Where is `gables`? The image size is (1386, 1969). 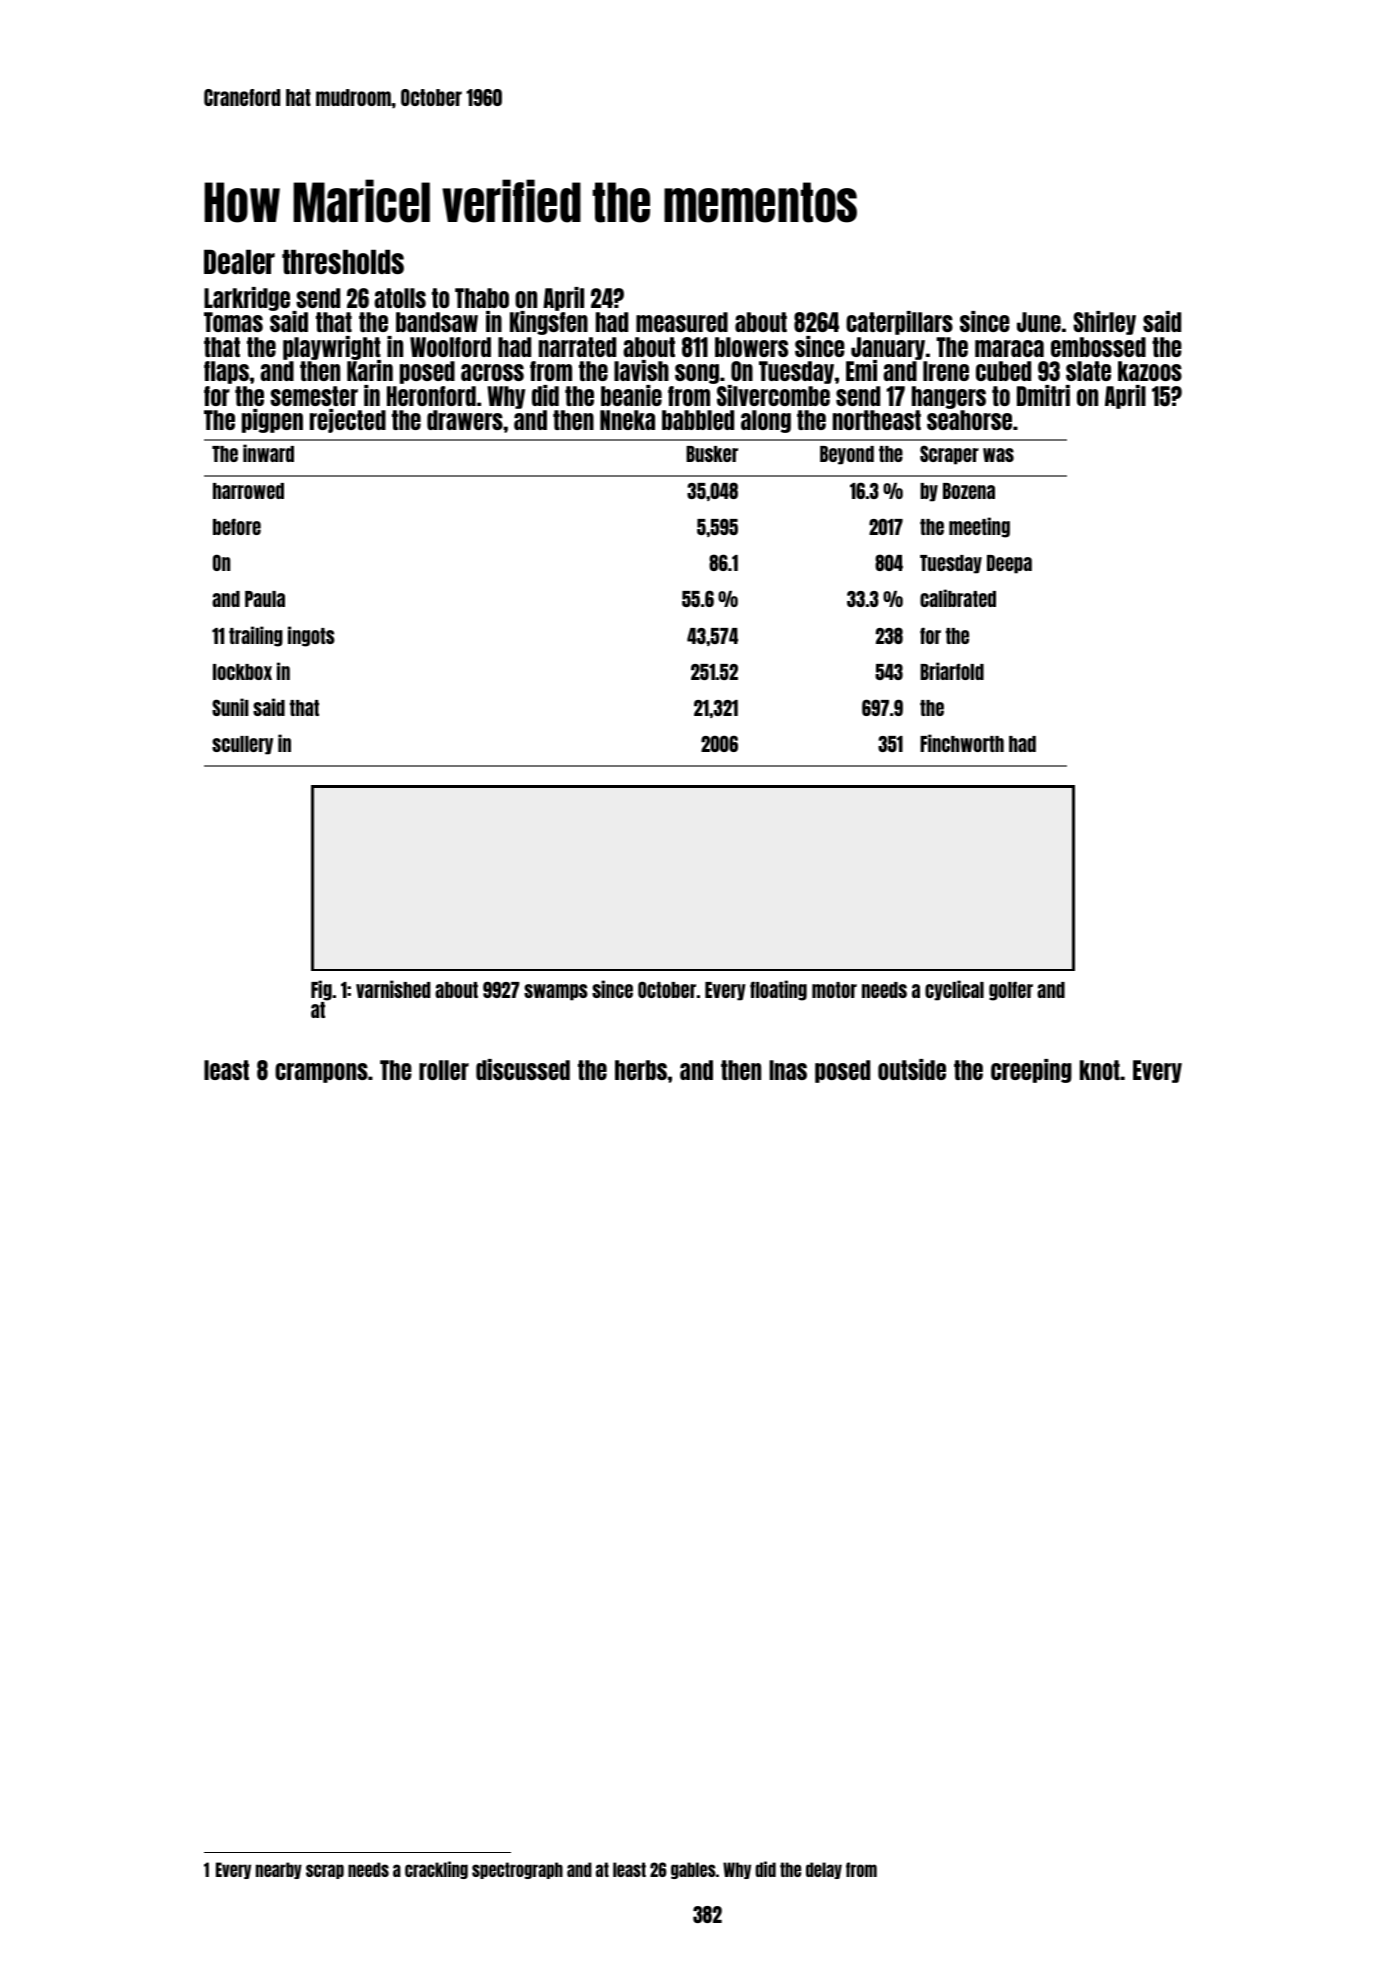
gables is located at coordinates (693, 1870).
